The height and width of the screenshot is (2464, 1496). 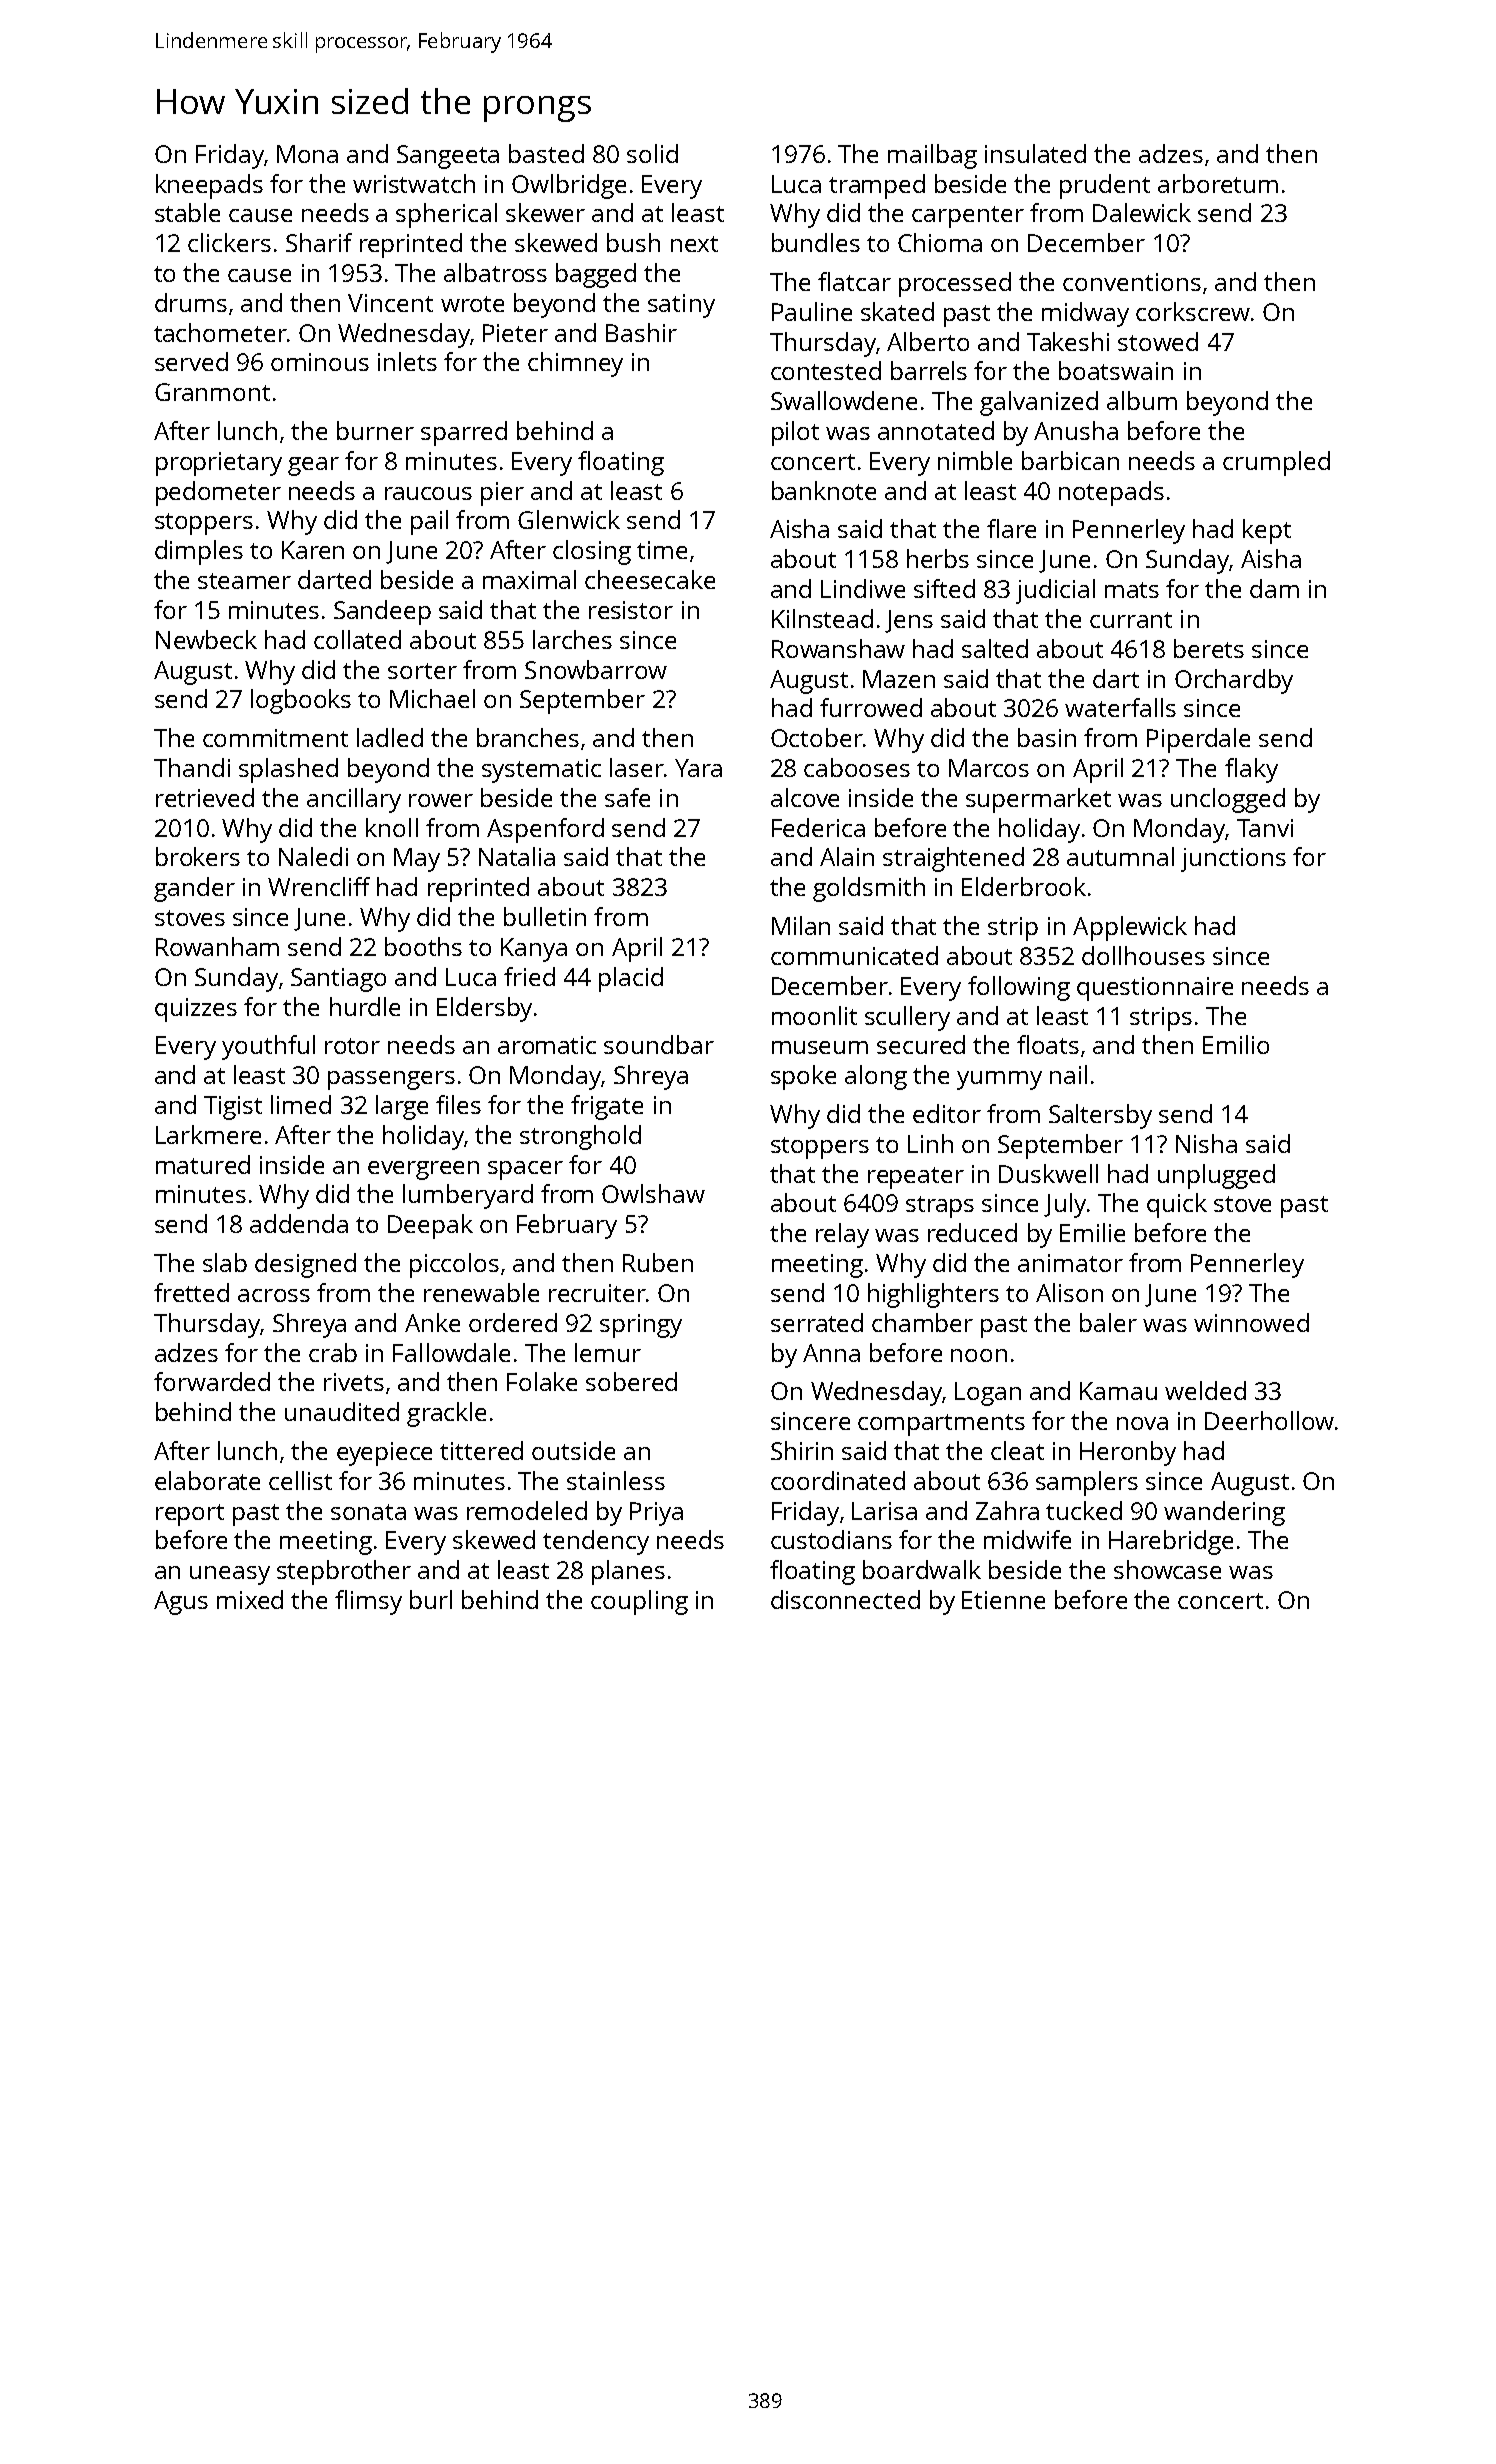 What do you see at coordinates (1251, 770) in the screenshot?
I see `flaky` at bounding box center [1251, 770].
